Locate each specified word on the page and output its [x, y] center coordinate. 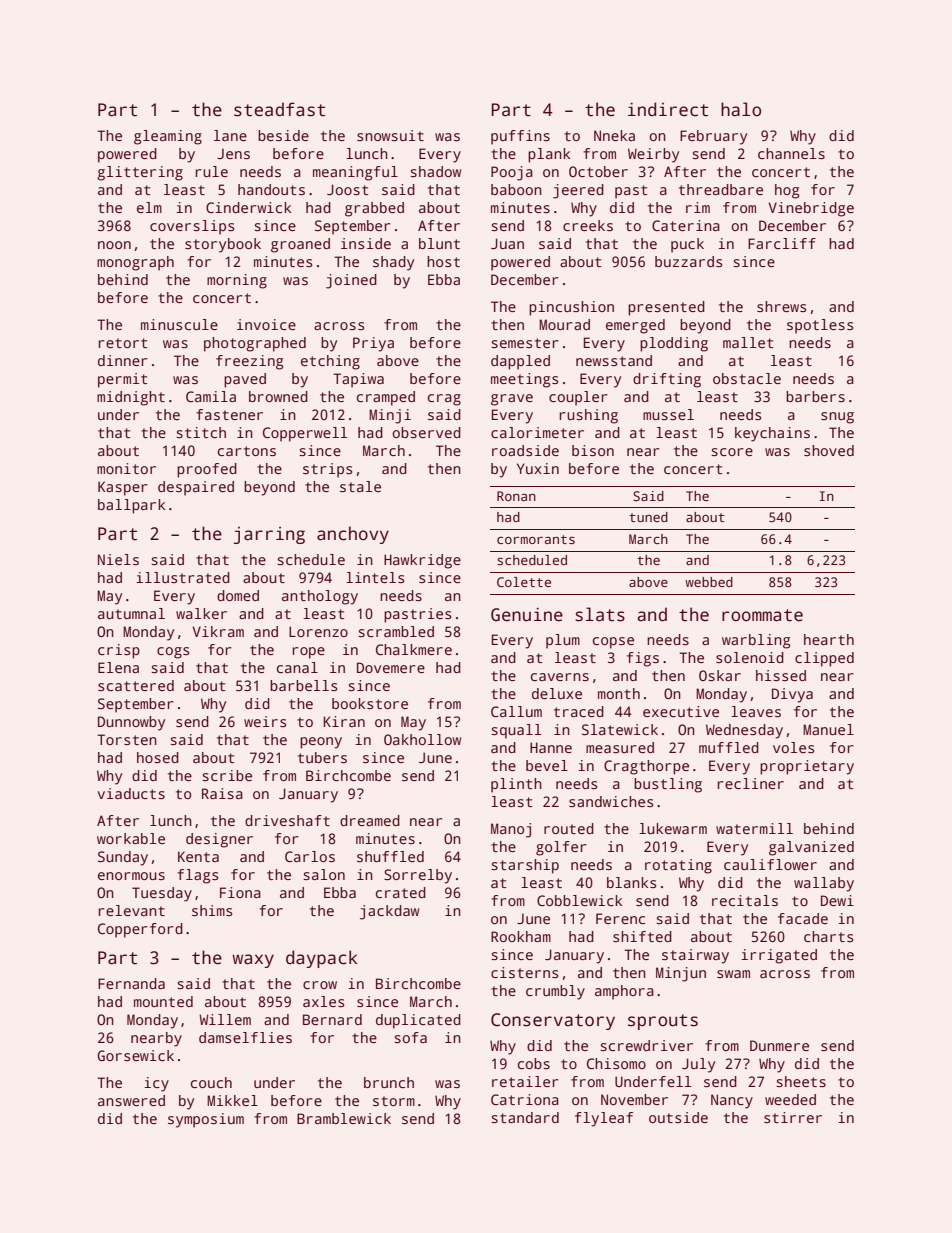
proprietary [807, 767]
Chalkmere [414, 649]
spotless [820, 326]
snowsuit [390, 135]
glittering [140, 173]
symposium [206, 1120]
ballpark [131, 506]
